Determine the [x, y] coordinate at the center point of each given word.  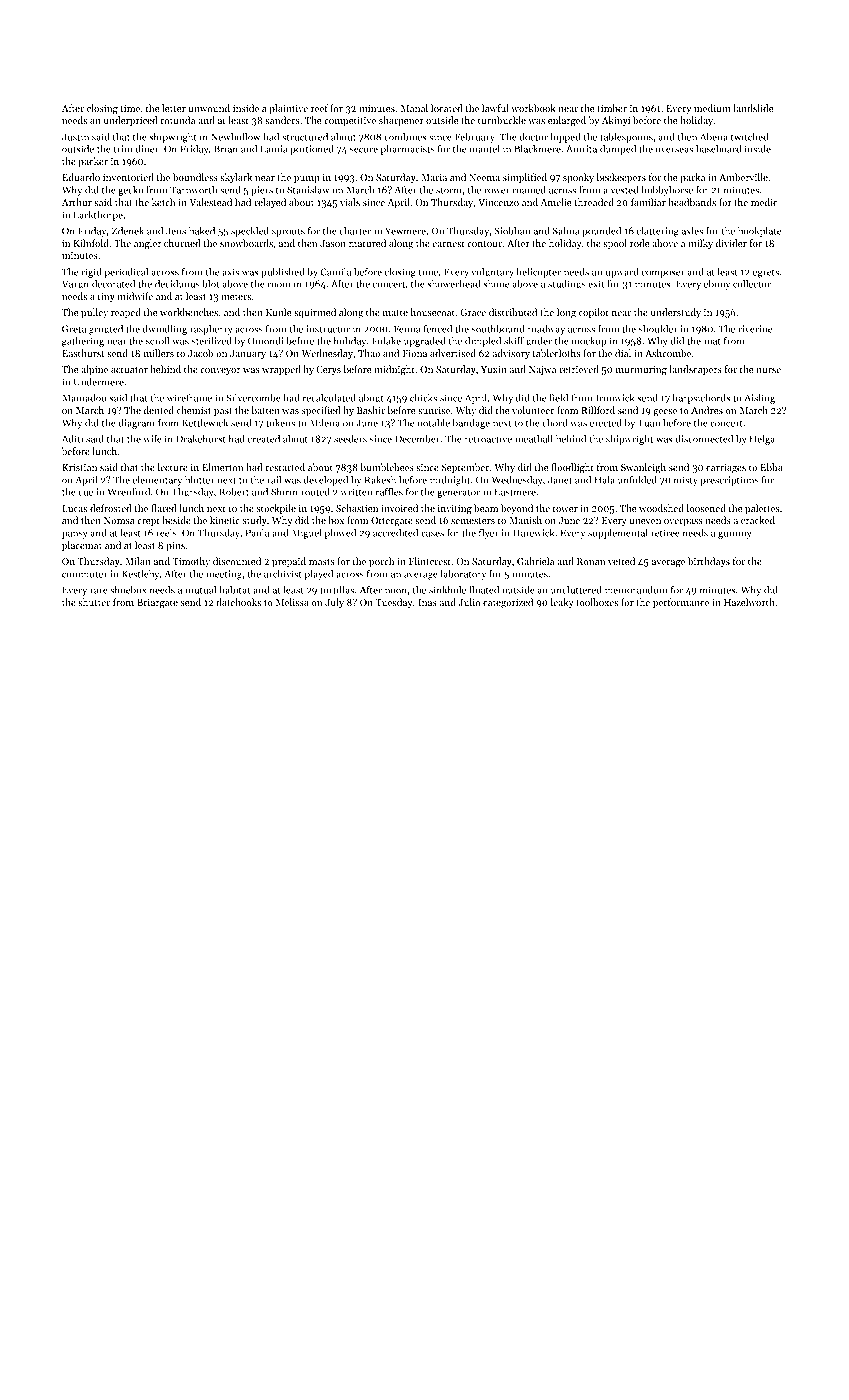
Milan [138, 561]
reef [319, 108]
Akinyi [616, 121]
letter [174, 108]
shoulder [658, 329]
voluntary [492, 273]
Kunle [278, 312]
